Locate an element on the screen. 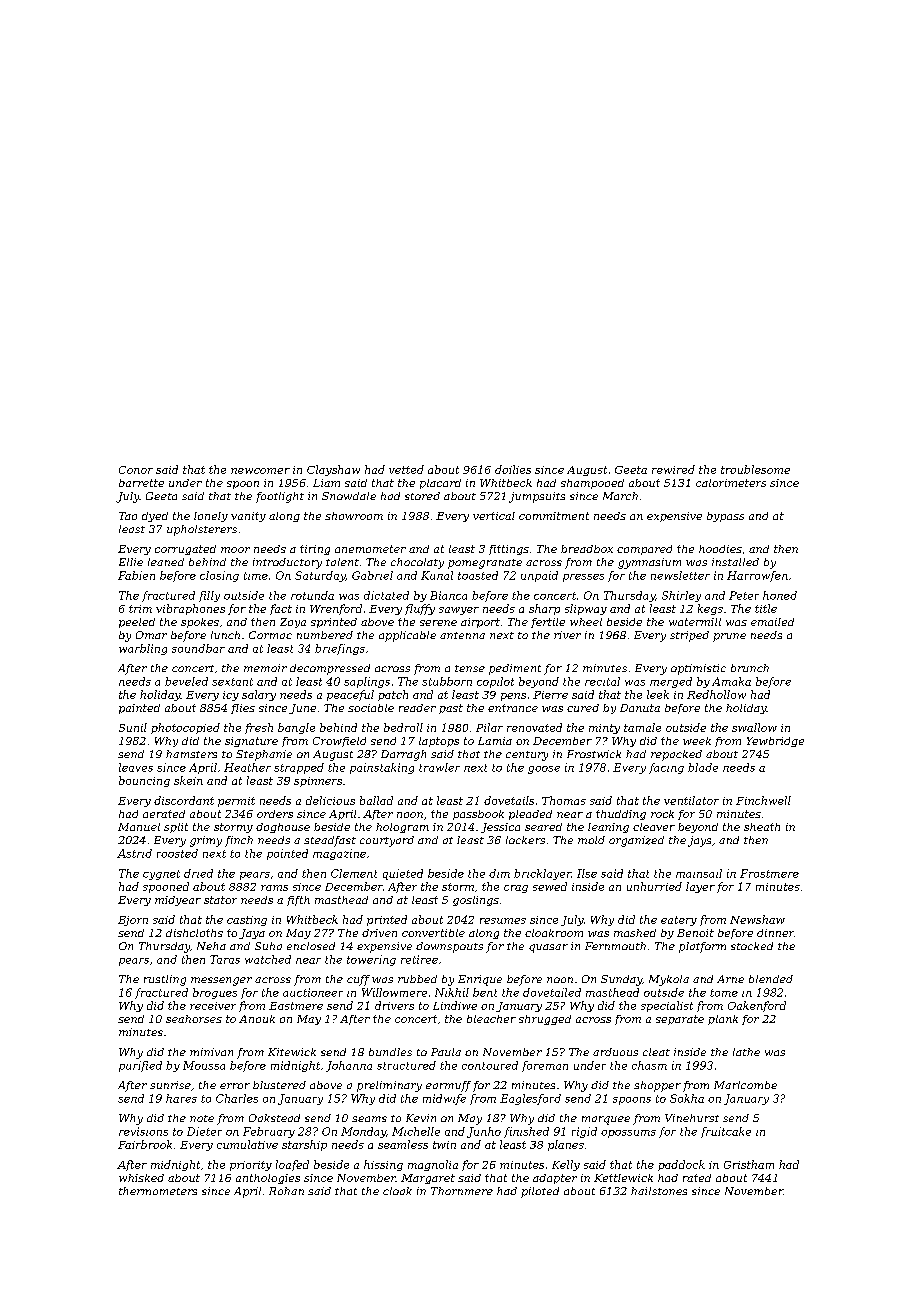 The height and width of the screenshot is (1314, 924). week is located at coordinates (697, 741).
